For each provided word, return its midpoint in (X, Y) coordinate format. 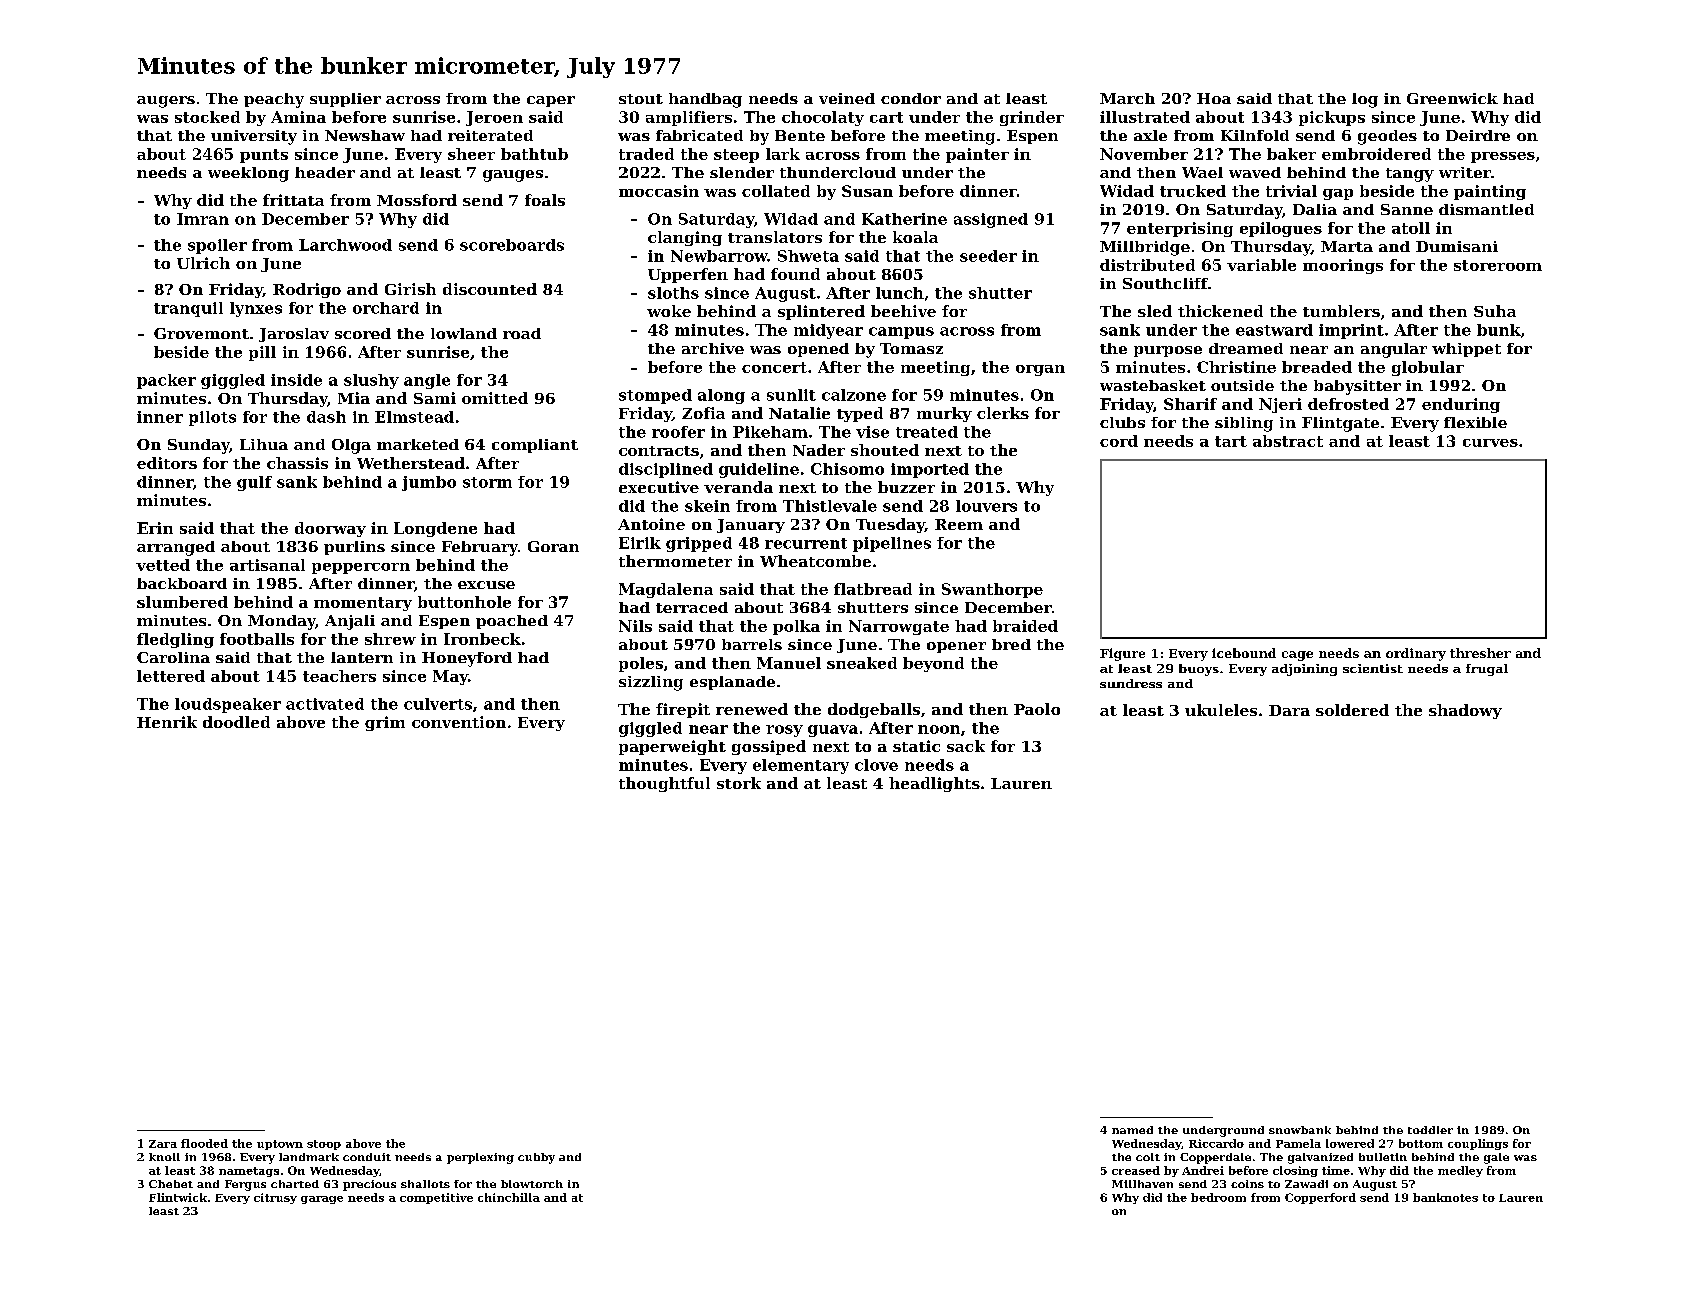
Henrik (167, 722)
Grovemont (201, 333)
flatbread (873, 589)
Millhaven (1142, 1184)
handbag (705, 100)
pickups (1332, 118)
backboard (182, 583)
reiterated (490, 135)
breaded (1317, 367)
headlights (934, 784)
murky (944, 414)
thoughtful (664, 784)
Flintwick (178, 1197)
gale (1496, 1158)
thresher (1480, 653)
